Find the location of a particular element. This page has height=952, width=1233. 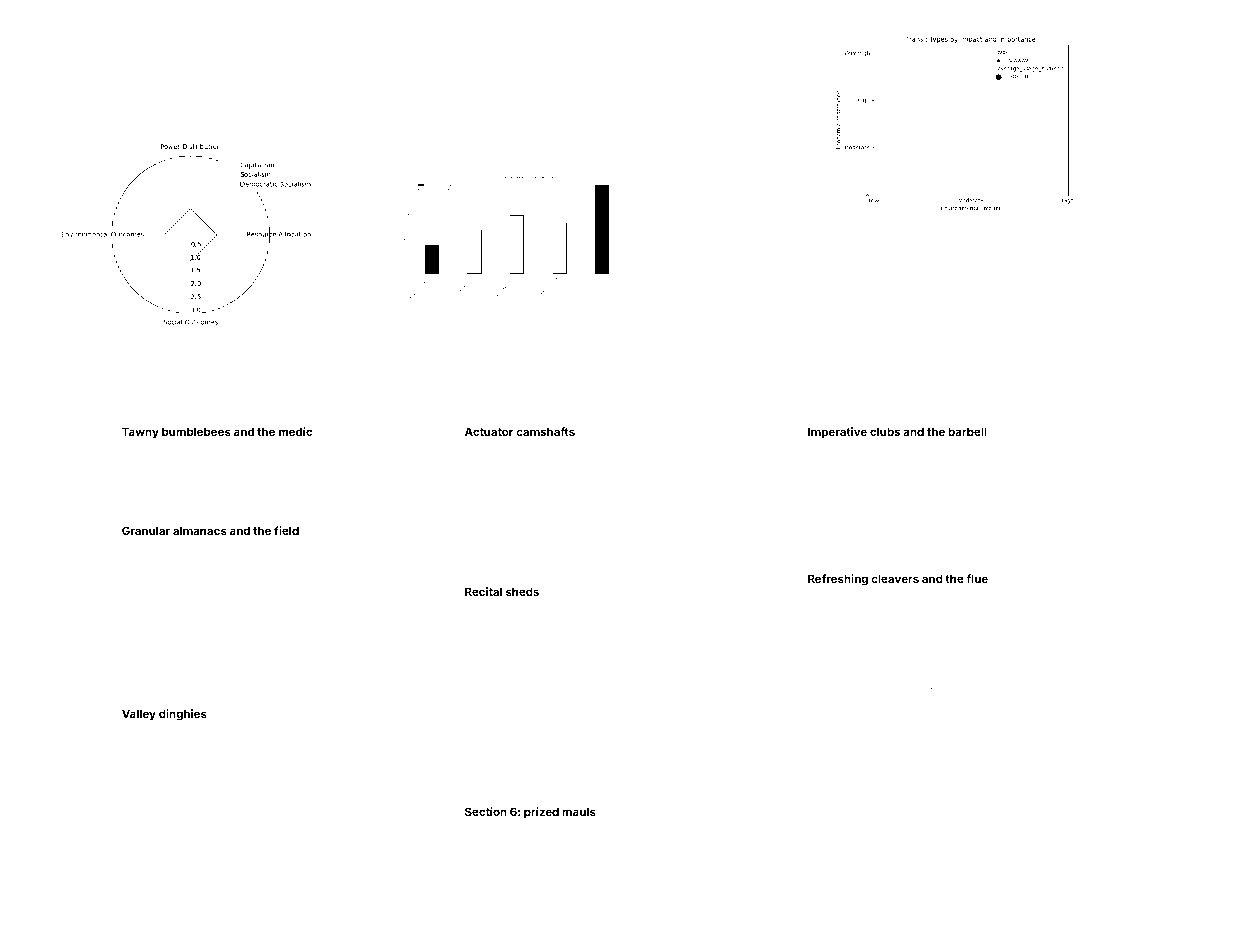

scuff is located at coordinates (492, 462).
